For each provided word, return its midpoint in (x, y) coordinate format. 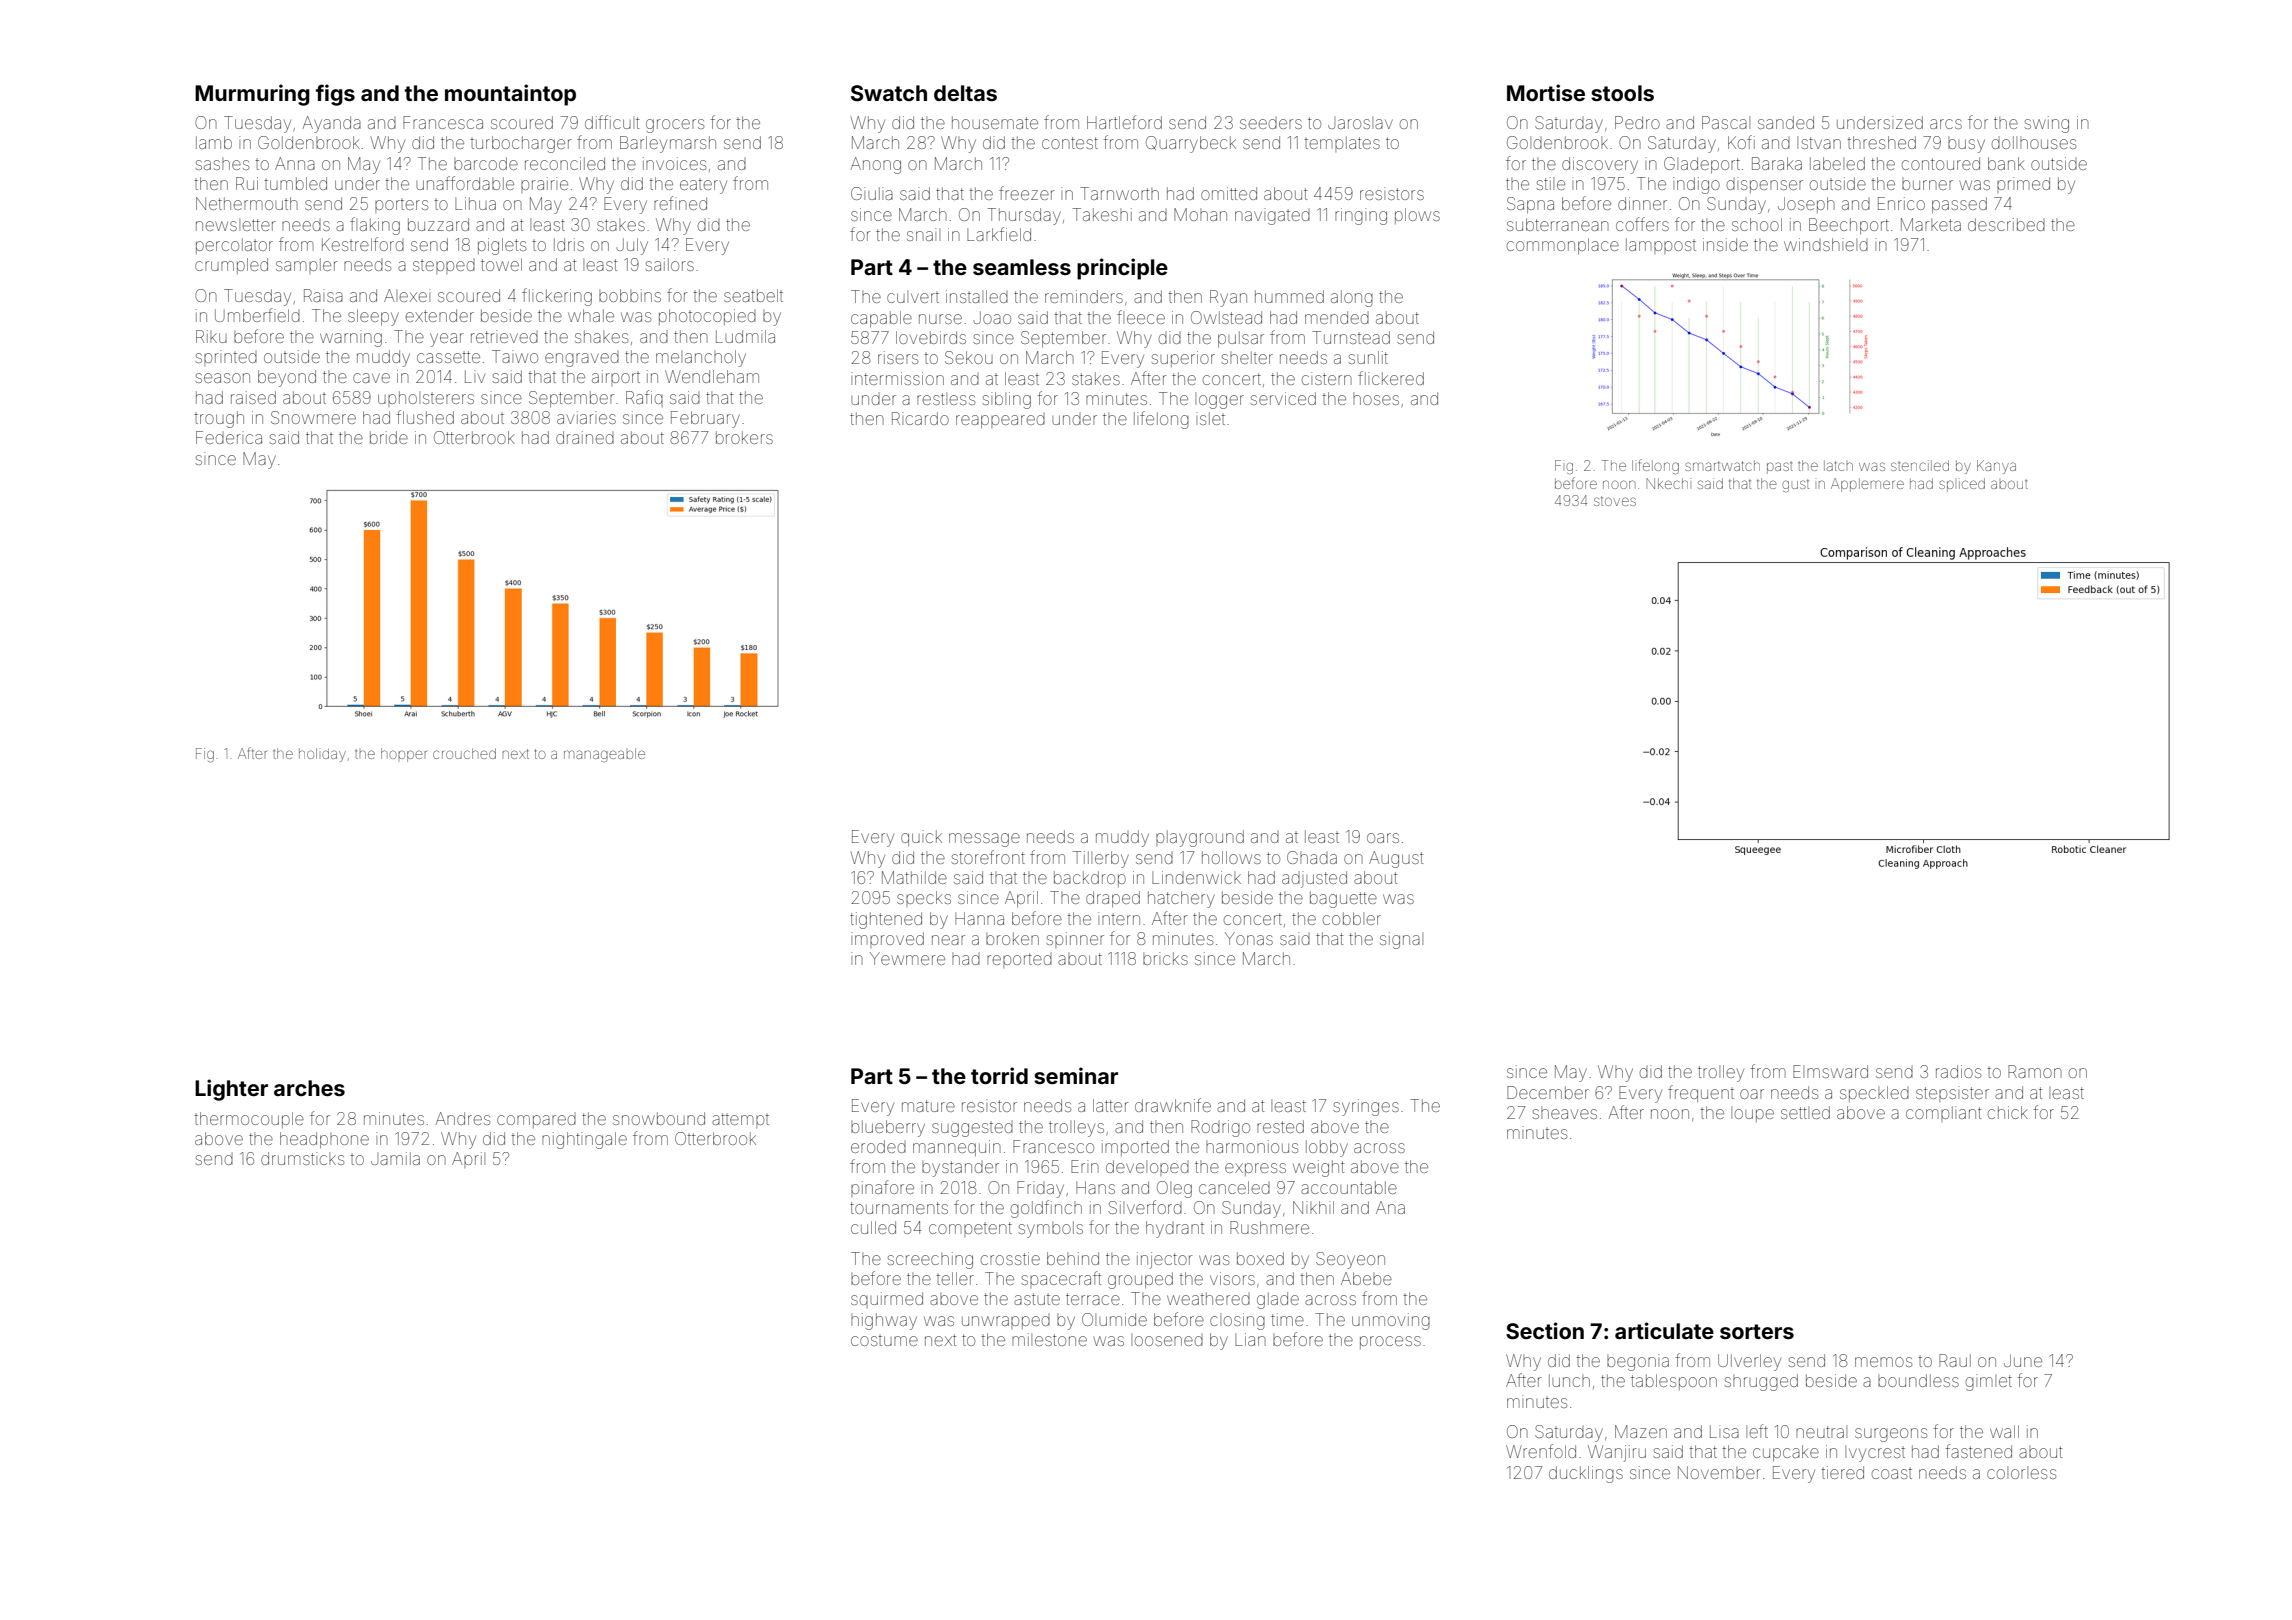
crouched (464, 753)
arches (309, 1088)
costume (884, 1341)
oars (1383, 838)
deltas (965, 93)
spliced (1962, 485)
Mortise (1546, 92)
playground (1200, 838)
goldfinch (1046, 1209)
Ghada (1312, 857)
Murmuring (252, 95)
